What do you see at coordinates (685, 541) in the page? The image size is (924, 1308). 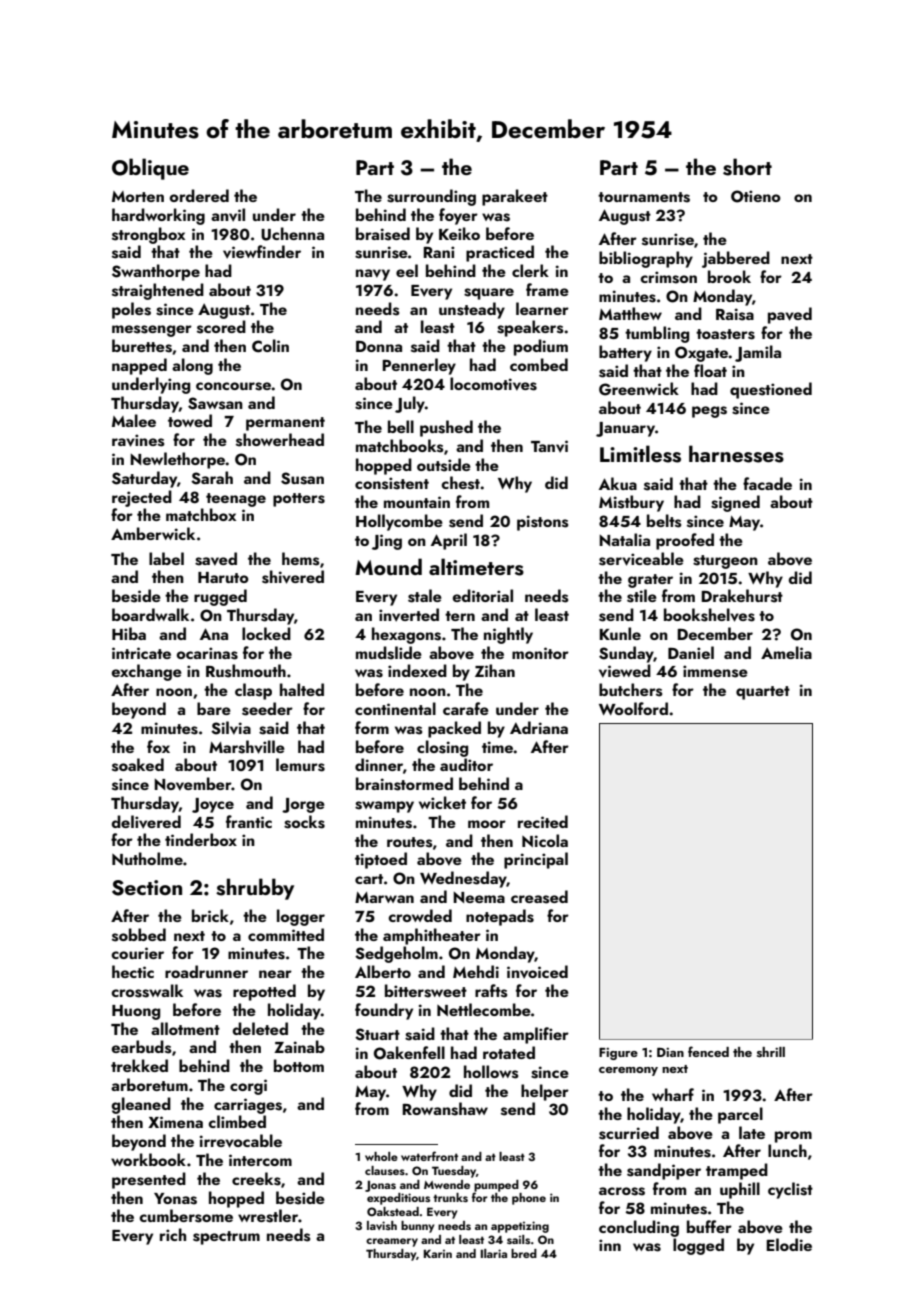 I see `proofed` at bounding box center [685, 541].
